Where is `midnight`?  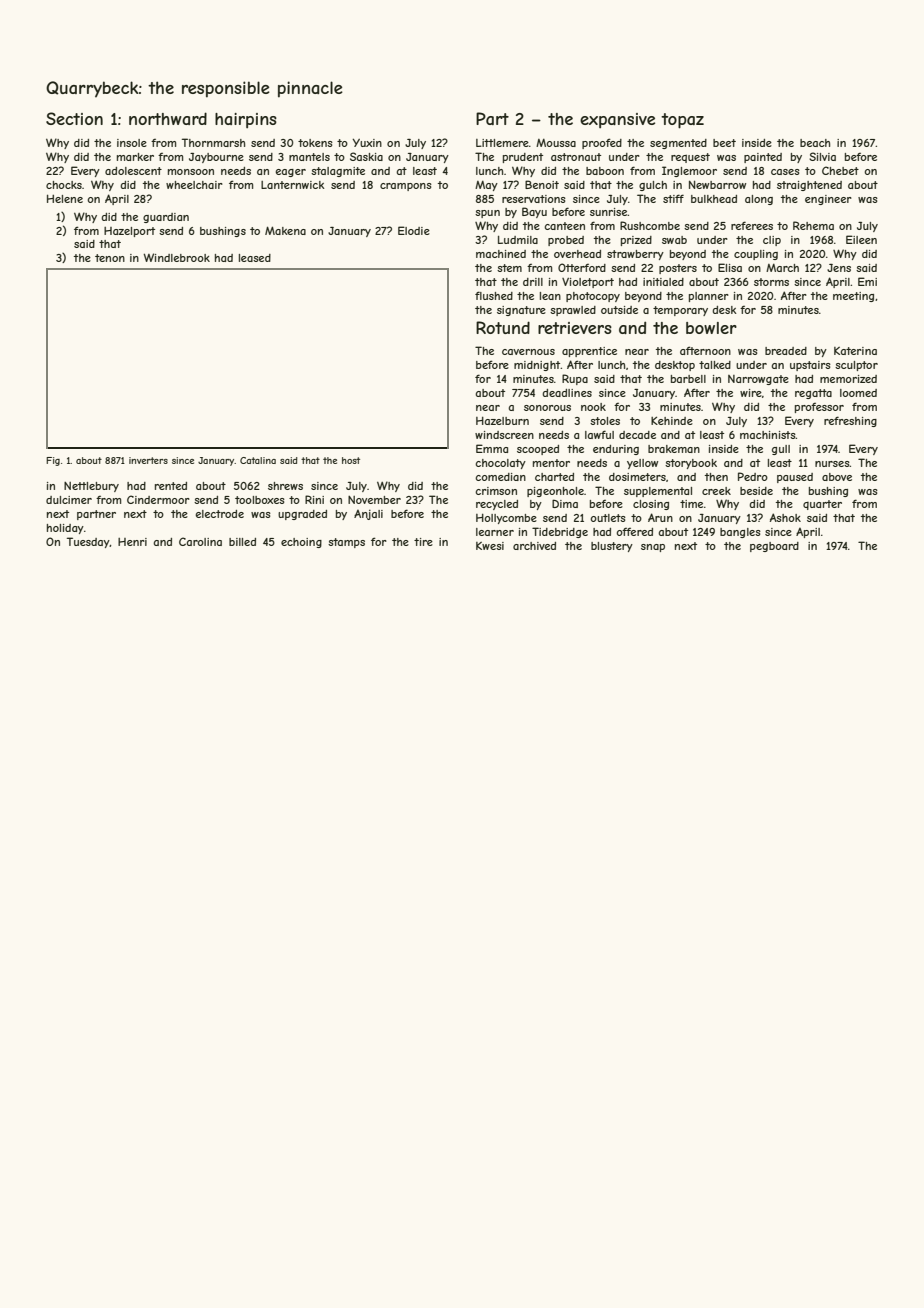
midnight is located at coordinates (537, 366).
